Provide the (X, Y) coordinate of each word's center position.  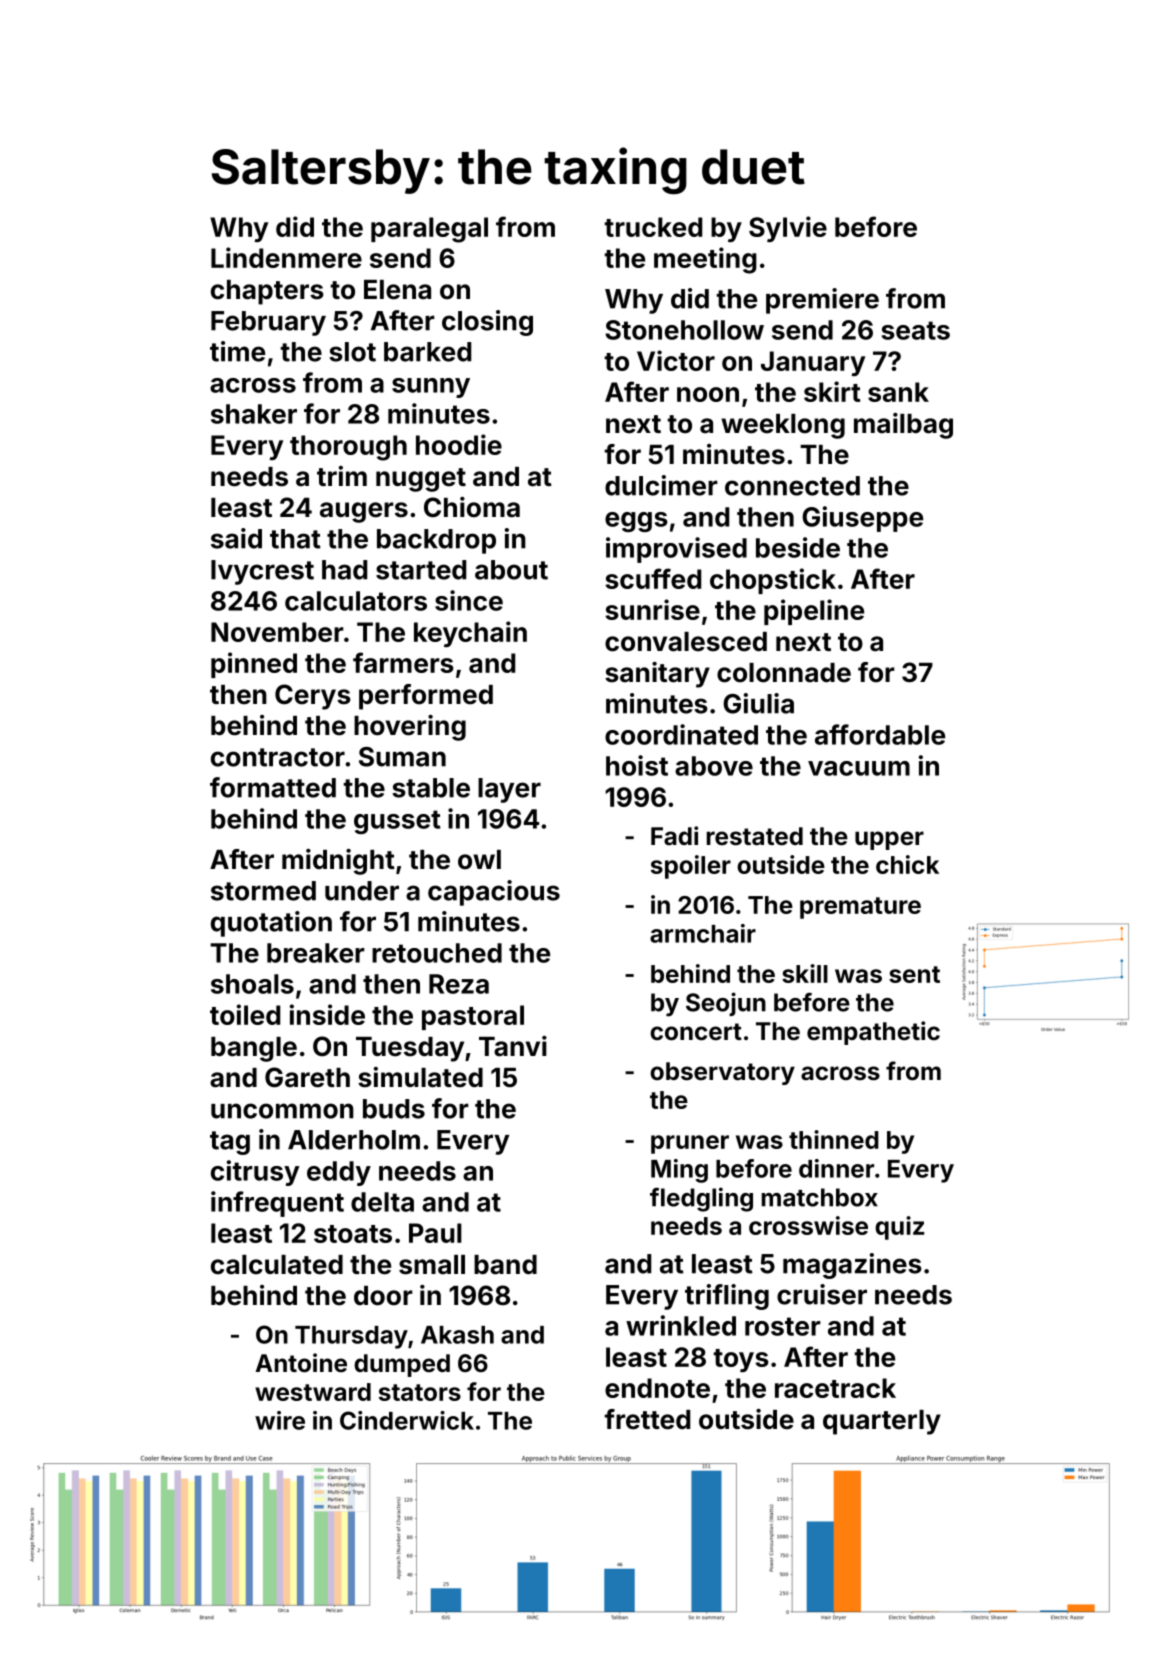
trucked (653, 227)
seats (916, 330)
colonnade (784, 673)
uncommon (282, 1111)
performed (426, 697)
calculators (356, 601)
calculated (277, 1265)
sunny (431, 388)
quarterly (882, 1422)
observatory (722, 1073)
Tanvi (513, 1046)
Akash (457, 1335)
